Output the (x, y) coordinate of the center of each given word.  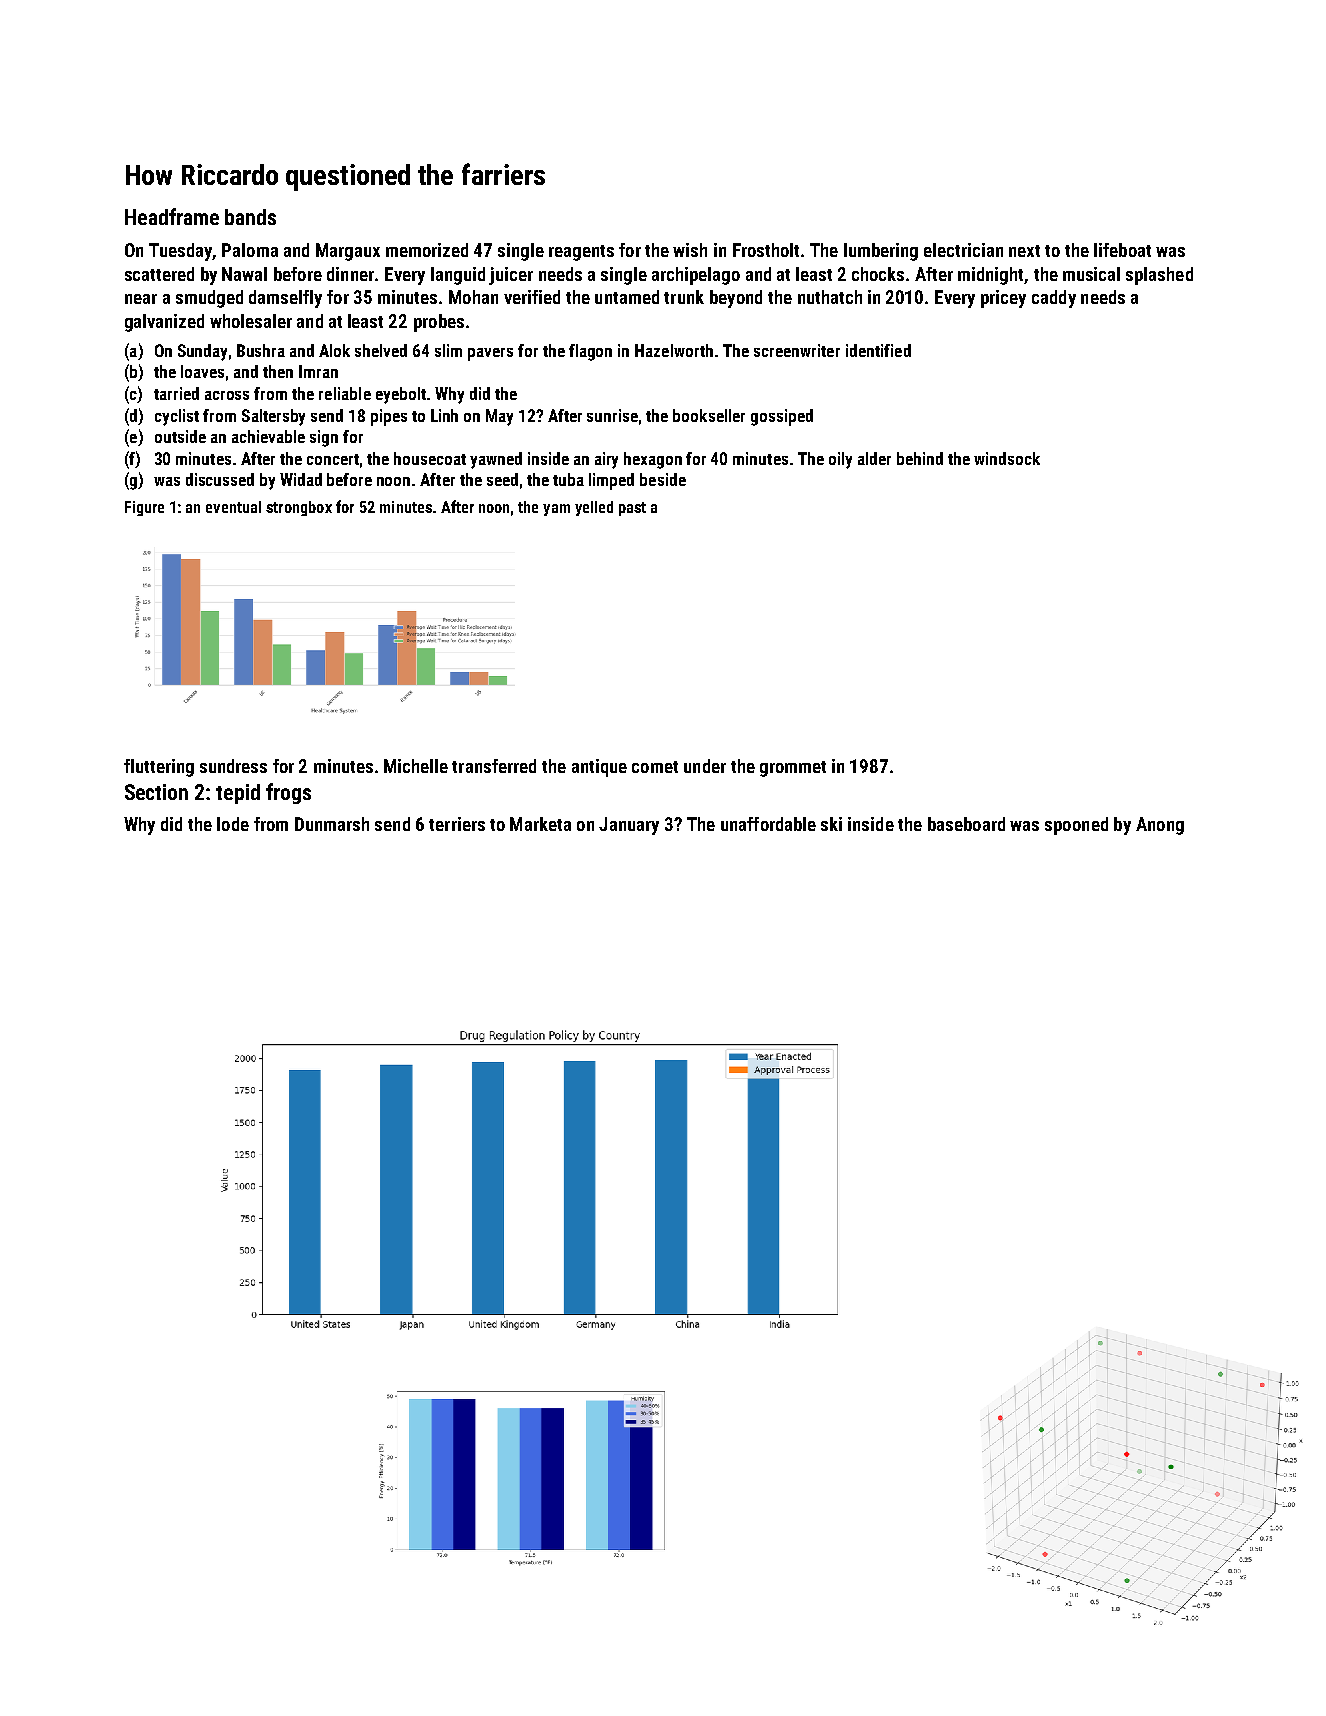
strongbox (299, 508)
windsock (1007, 458)
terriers (457, 824)
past (632, 509)
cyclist (177, 417)
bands (250, 217)
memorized (427, 250)
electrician (963, 250)
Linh (444, 415)
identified (878, 350)
